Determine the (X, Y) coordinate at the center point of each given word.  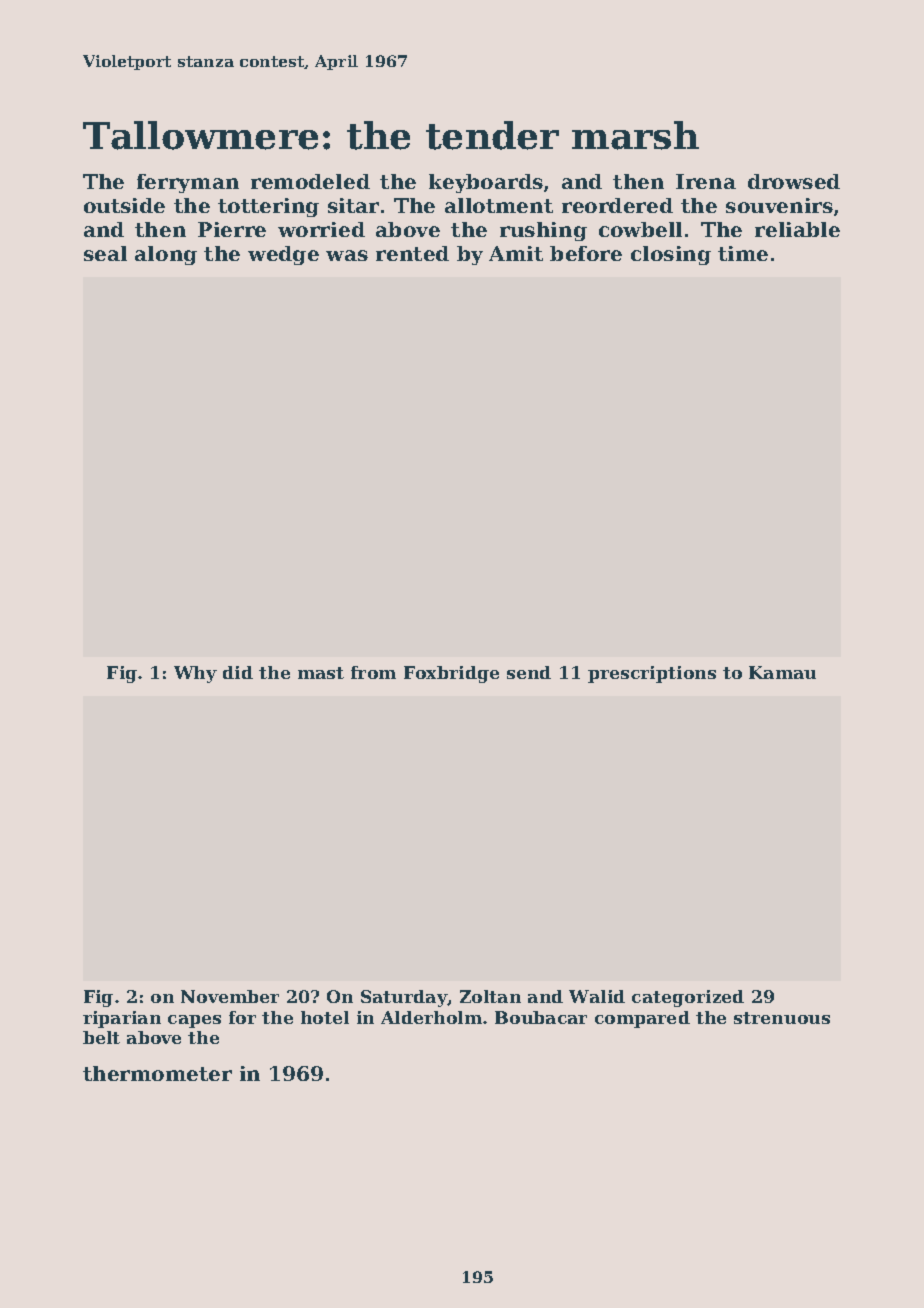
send (529, 672)
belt (101, 1037)
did (238, 672)
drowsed (794, 181)
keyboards (486, 183)
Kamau (782, 672)
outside (124, 205)
